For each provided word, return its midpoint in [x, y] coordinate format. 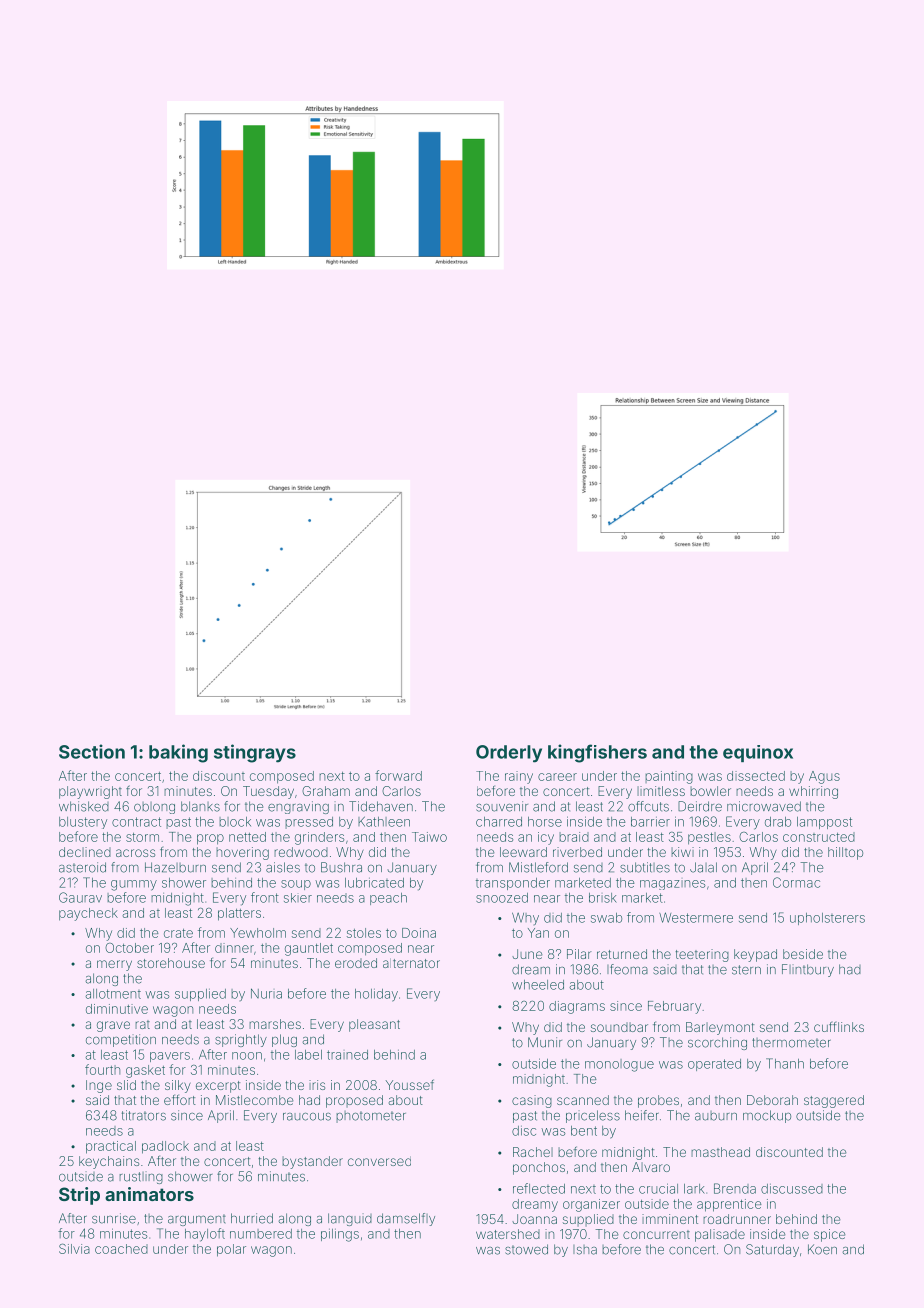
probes [658, 1101]
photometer [371, 1117]
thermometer [791, 1043]
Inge [99, 1086]
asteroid [82, 867]
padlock [165, 1147]
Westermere [696, 917]
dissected [756, 776]
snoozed [502, 898]
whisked [84, 806]
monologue [619, 1065]
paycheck [88, 914]
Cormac [796, 882]
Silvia [74, 1248]
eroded [356, 963]
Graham [326, 791]
